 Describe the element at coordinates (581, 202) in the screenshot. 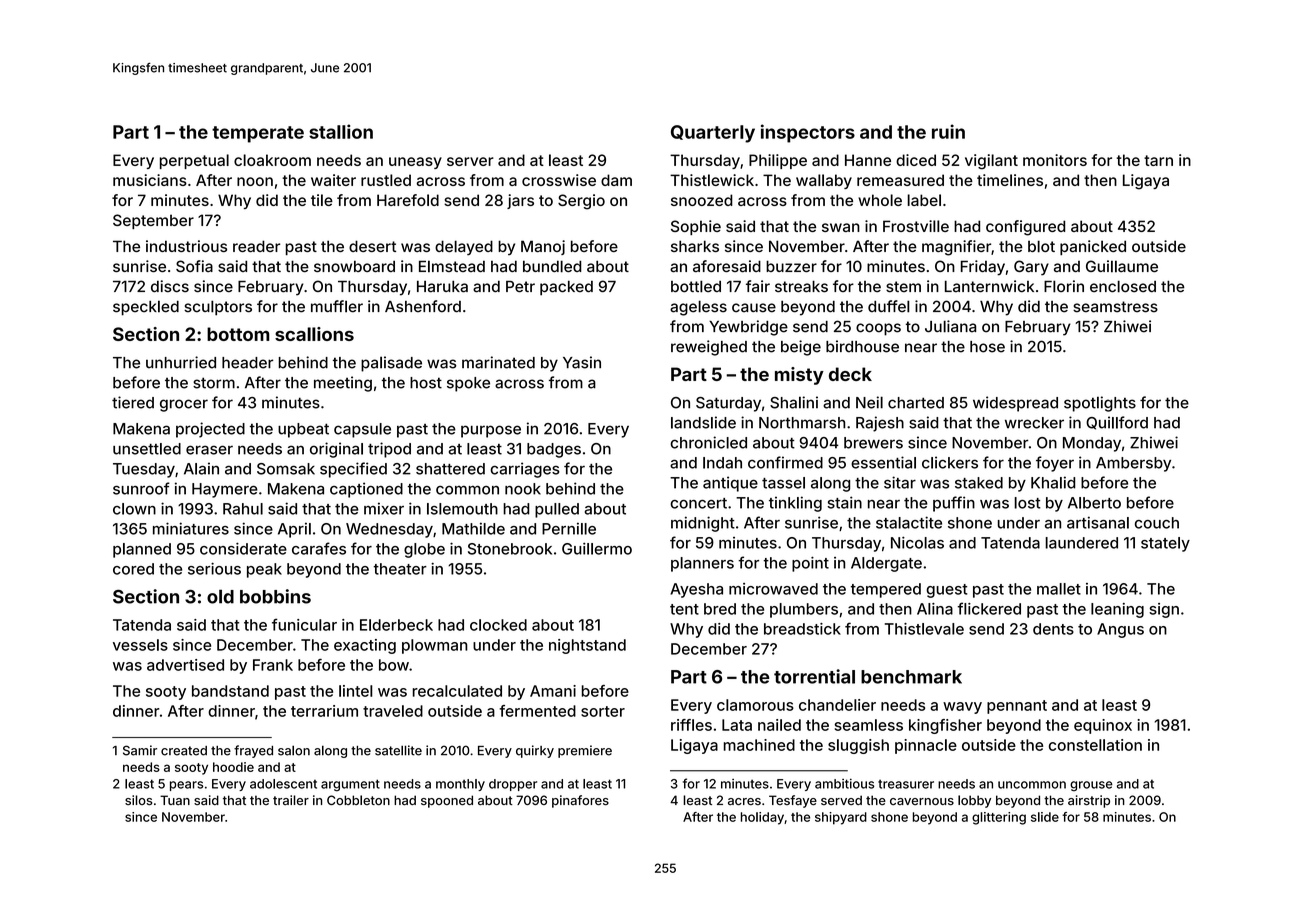

I see `Sergio` at that location.
